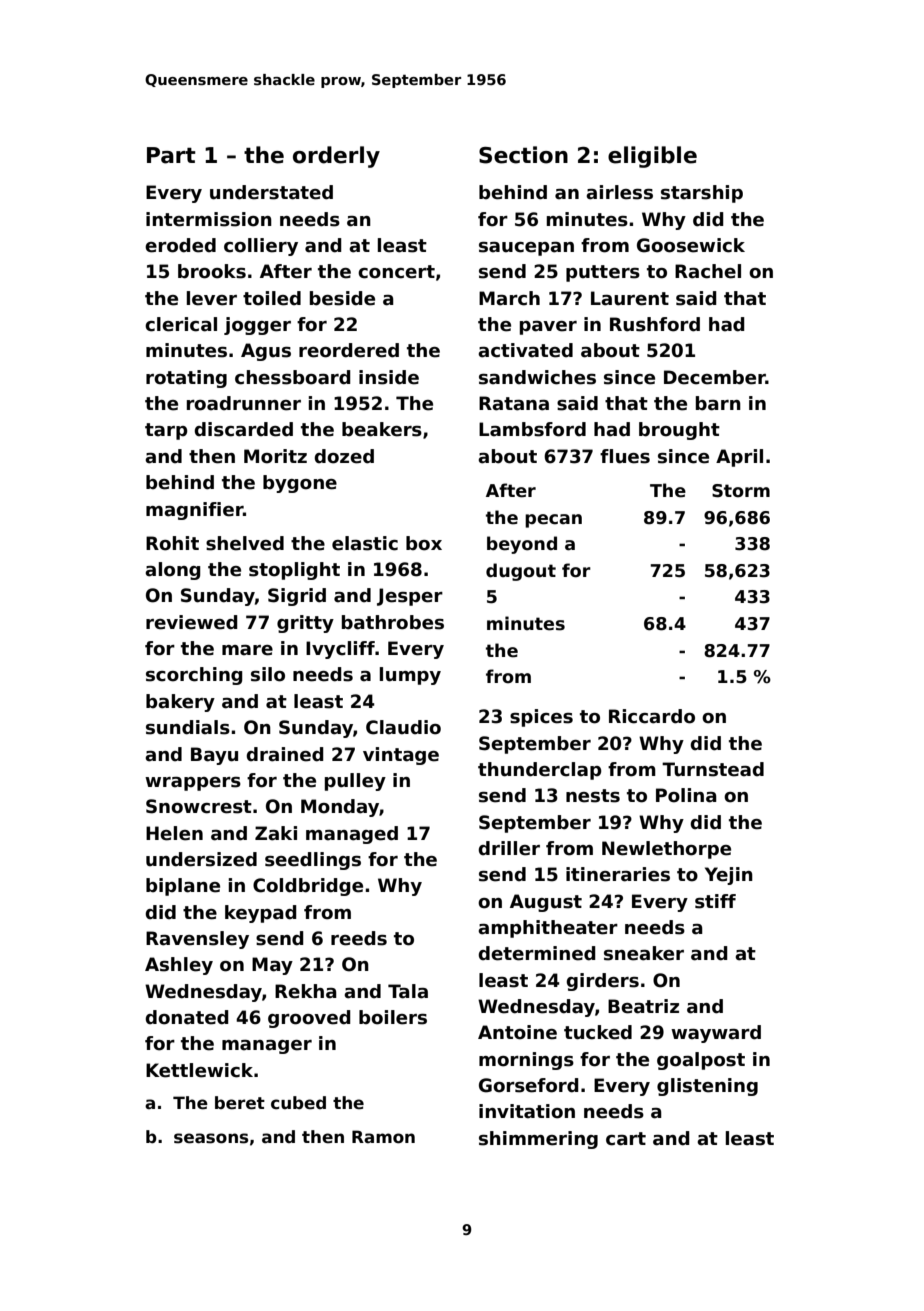 Image resolution: width=924 pixels, height=1311 pixels. Describe the element at coordinates (410, 676) in the screenshot. I see `lumpy` at that location.
